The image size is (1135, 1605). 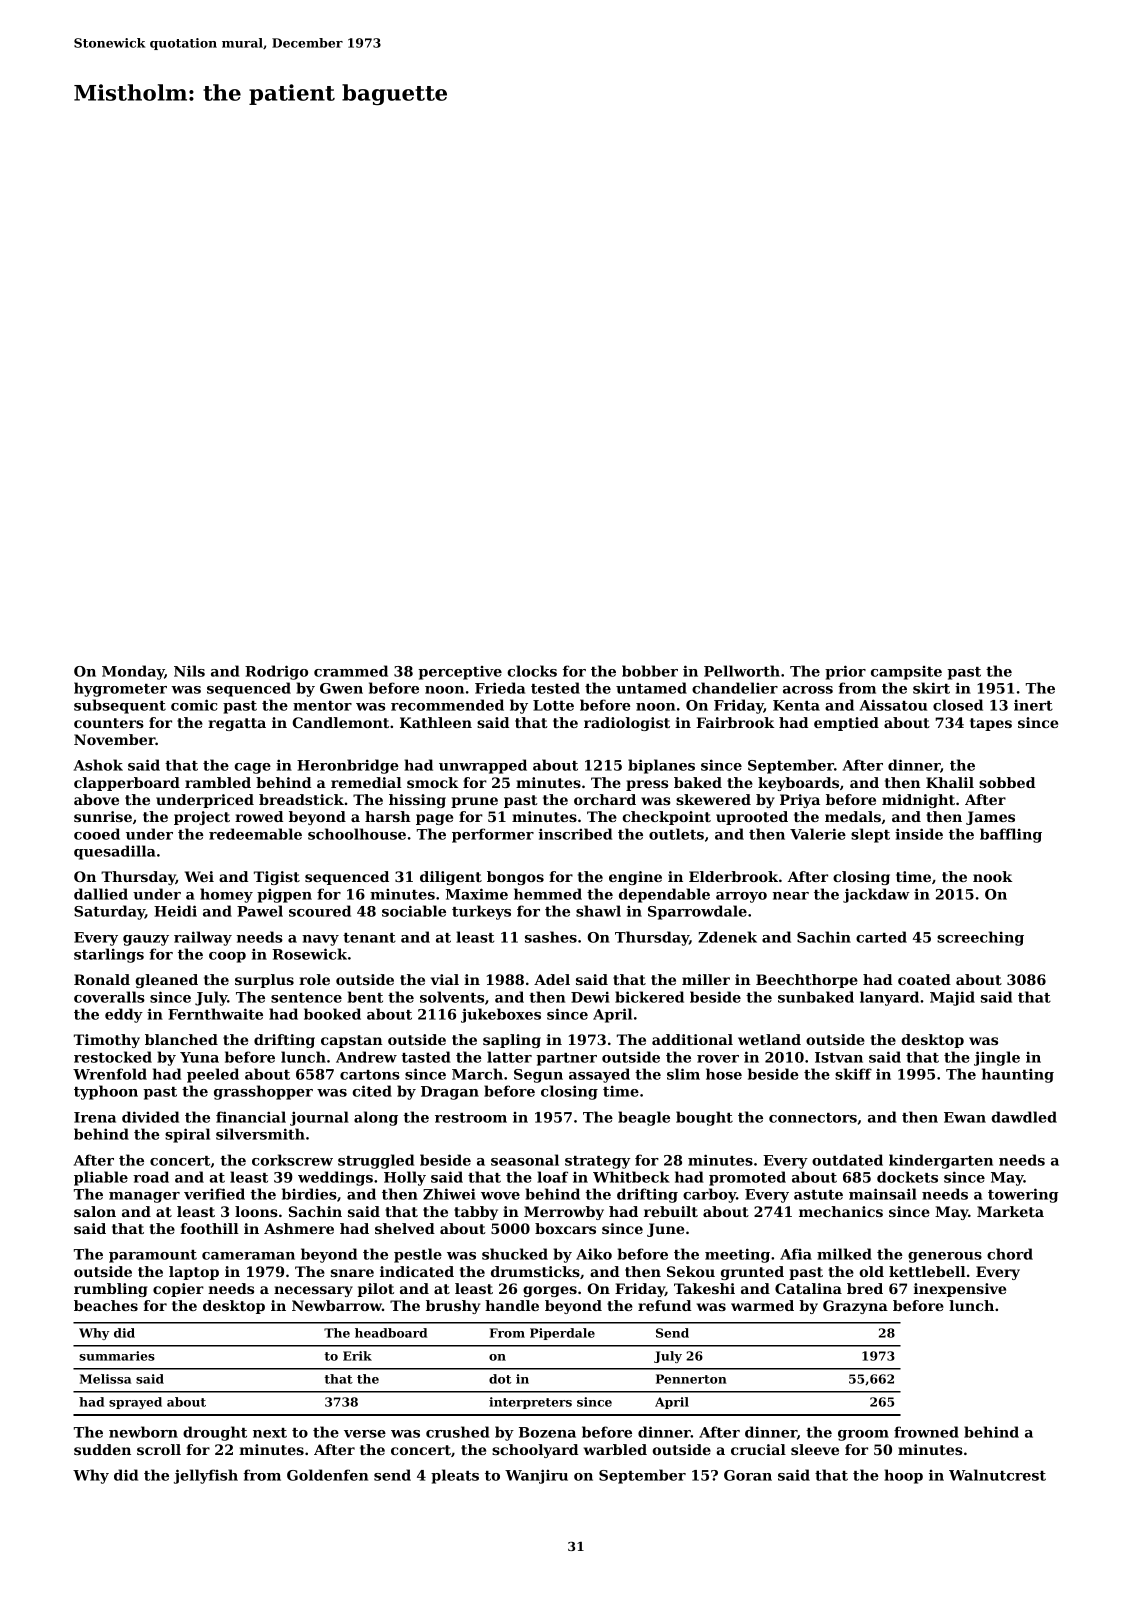 I want to click on hygrometer, so click(x=120, y=689).
